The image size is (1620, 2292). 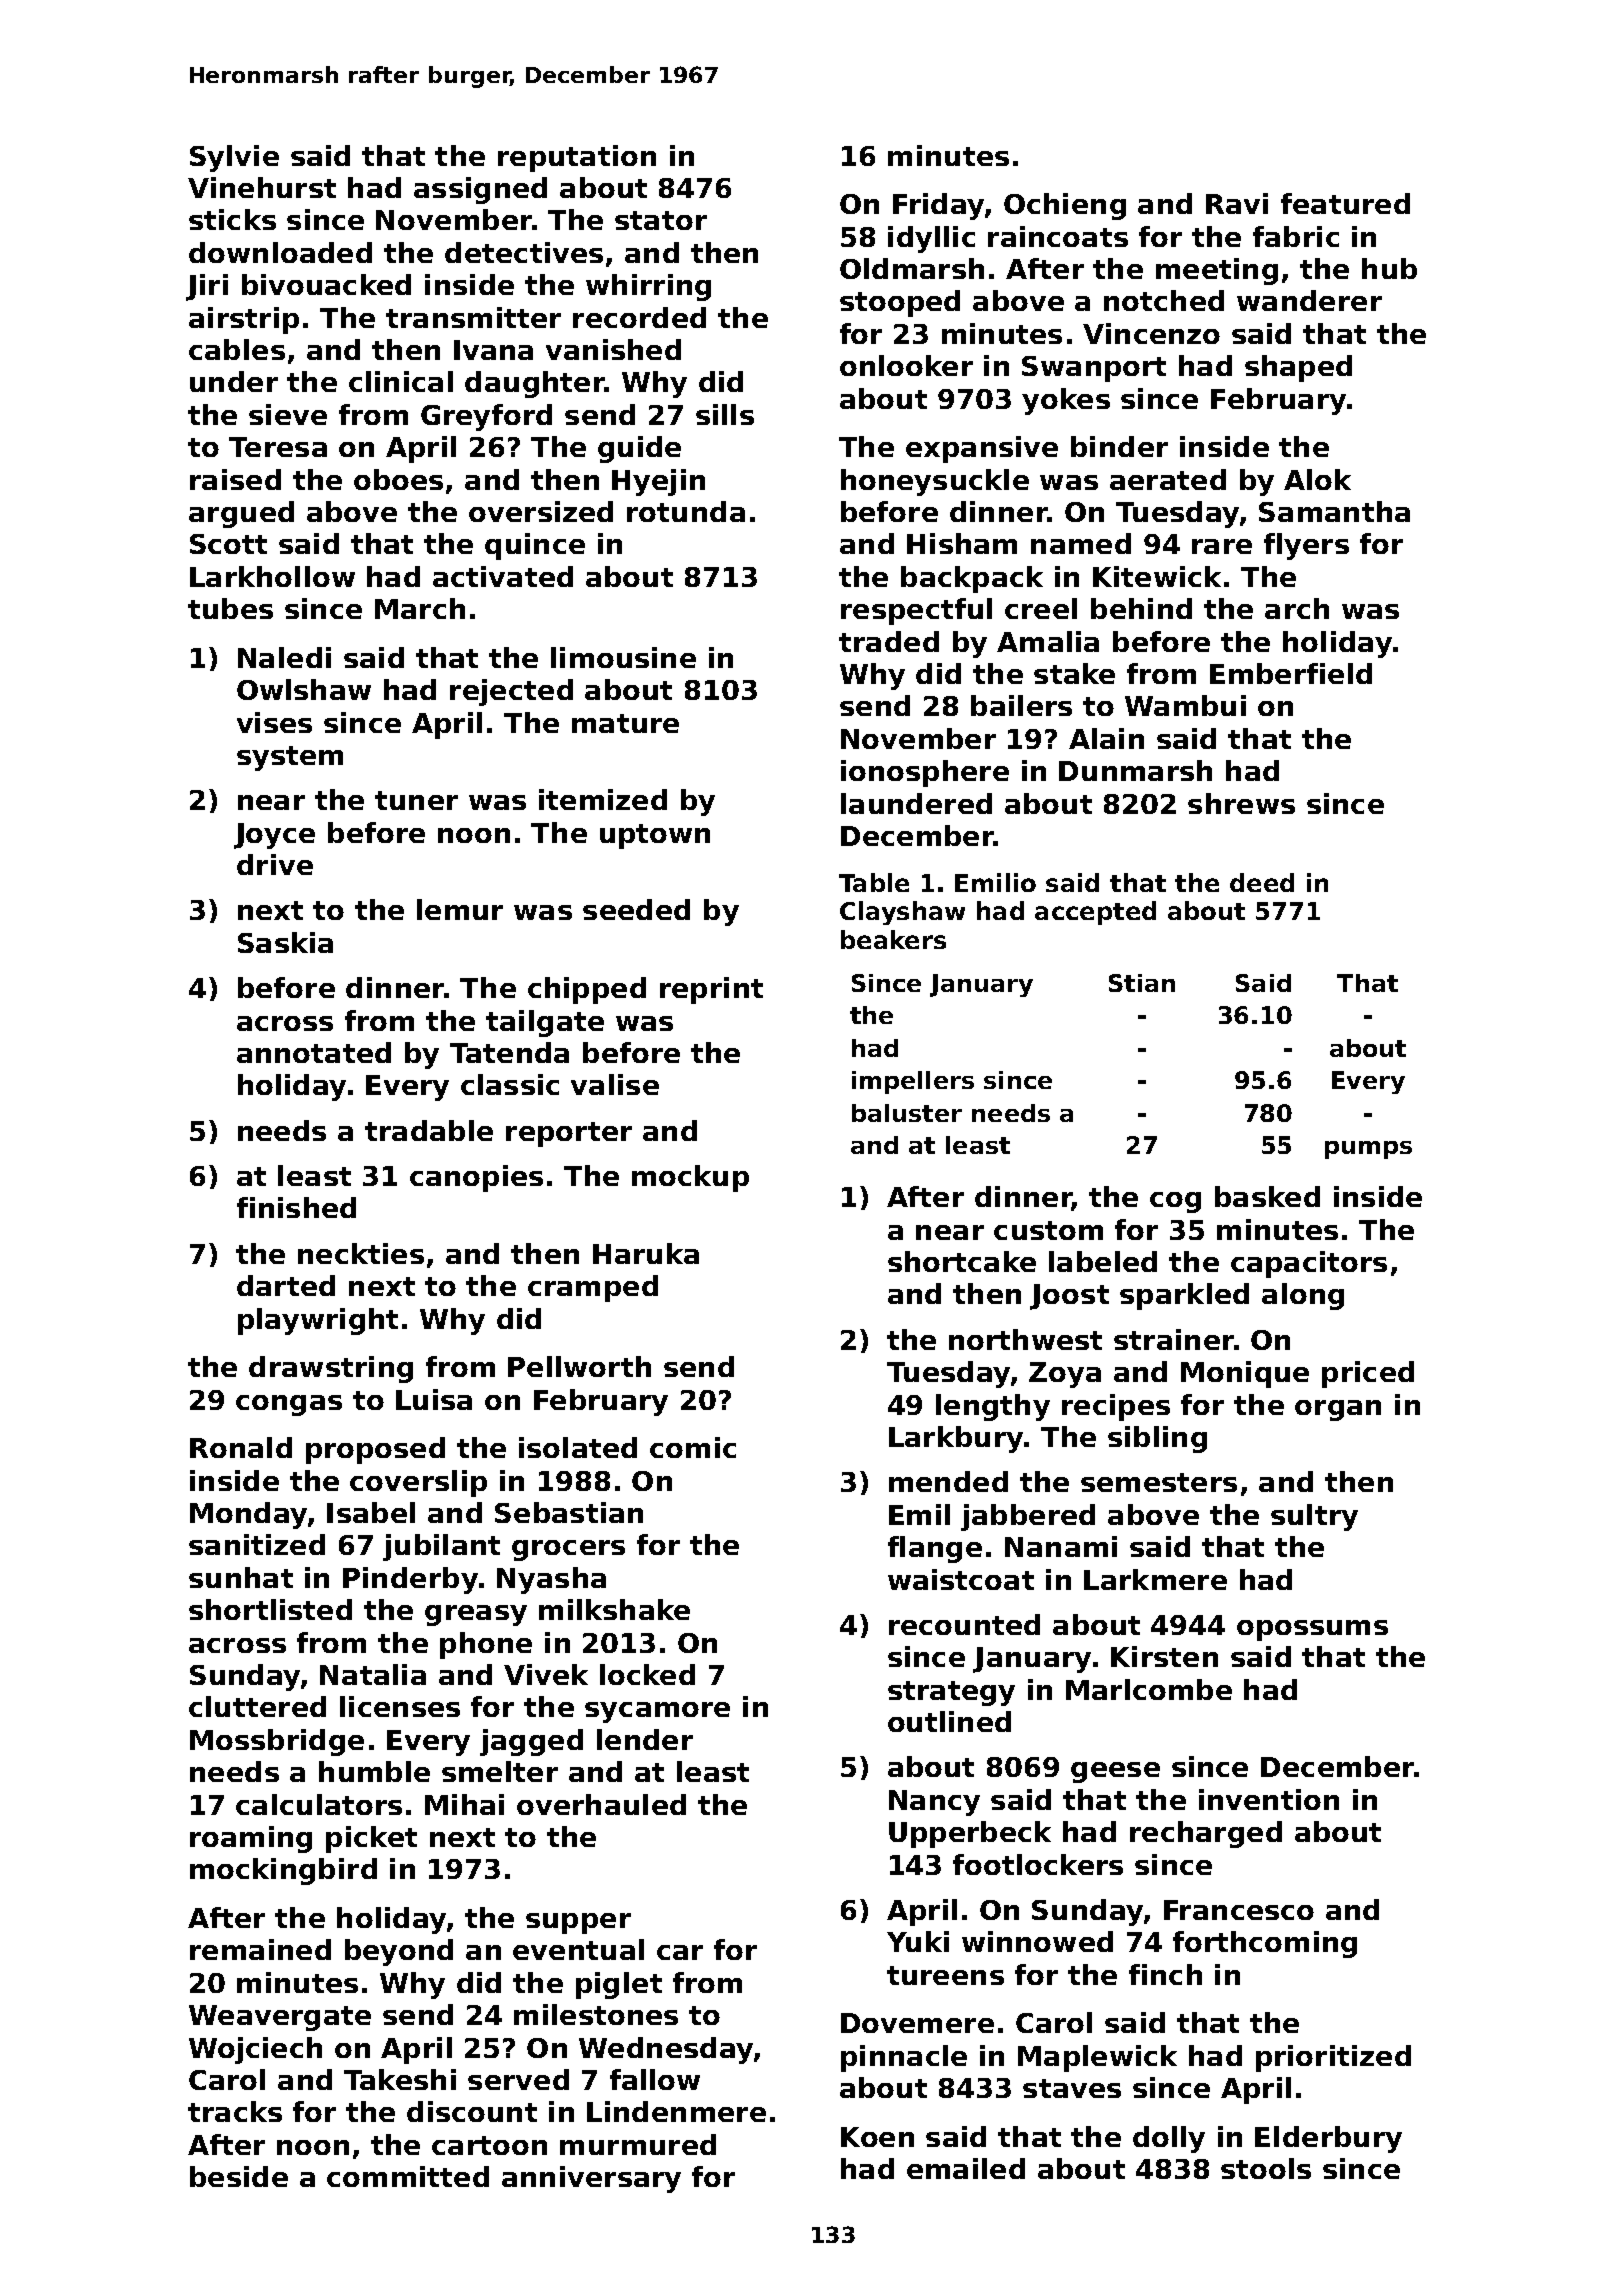 What do you see at coordinates (966, 2168) in the document?
I see `emailed` at bounding box center [966, 2168].
